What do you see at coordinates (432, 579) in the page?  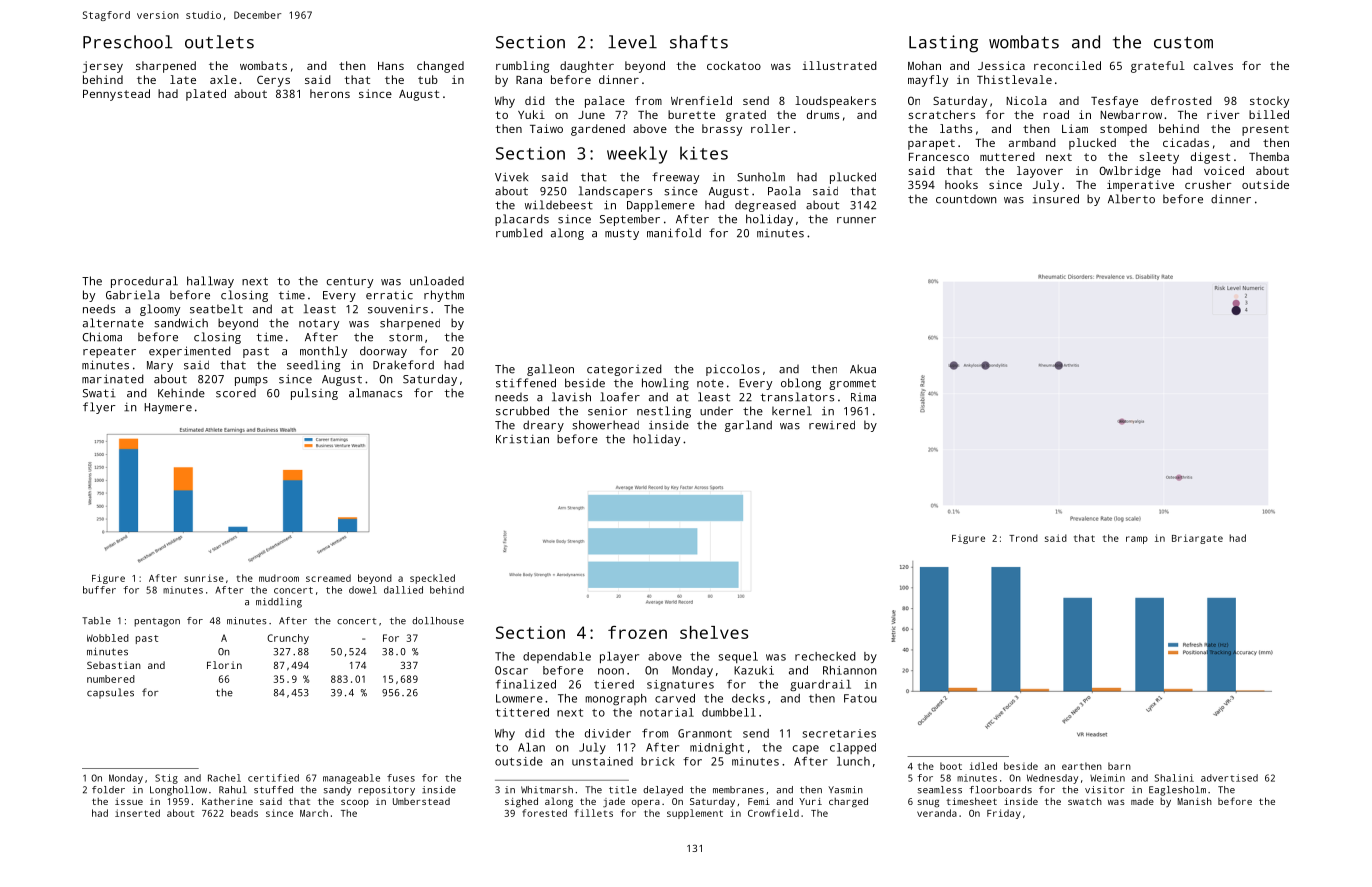 I see `speckled` at bounding box center [432, 579].
